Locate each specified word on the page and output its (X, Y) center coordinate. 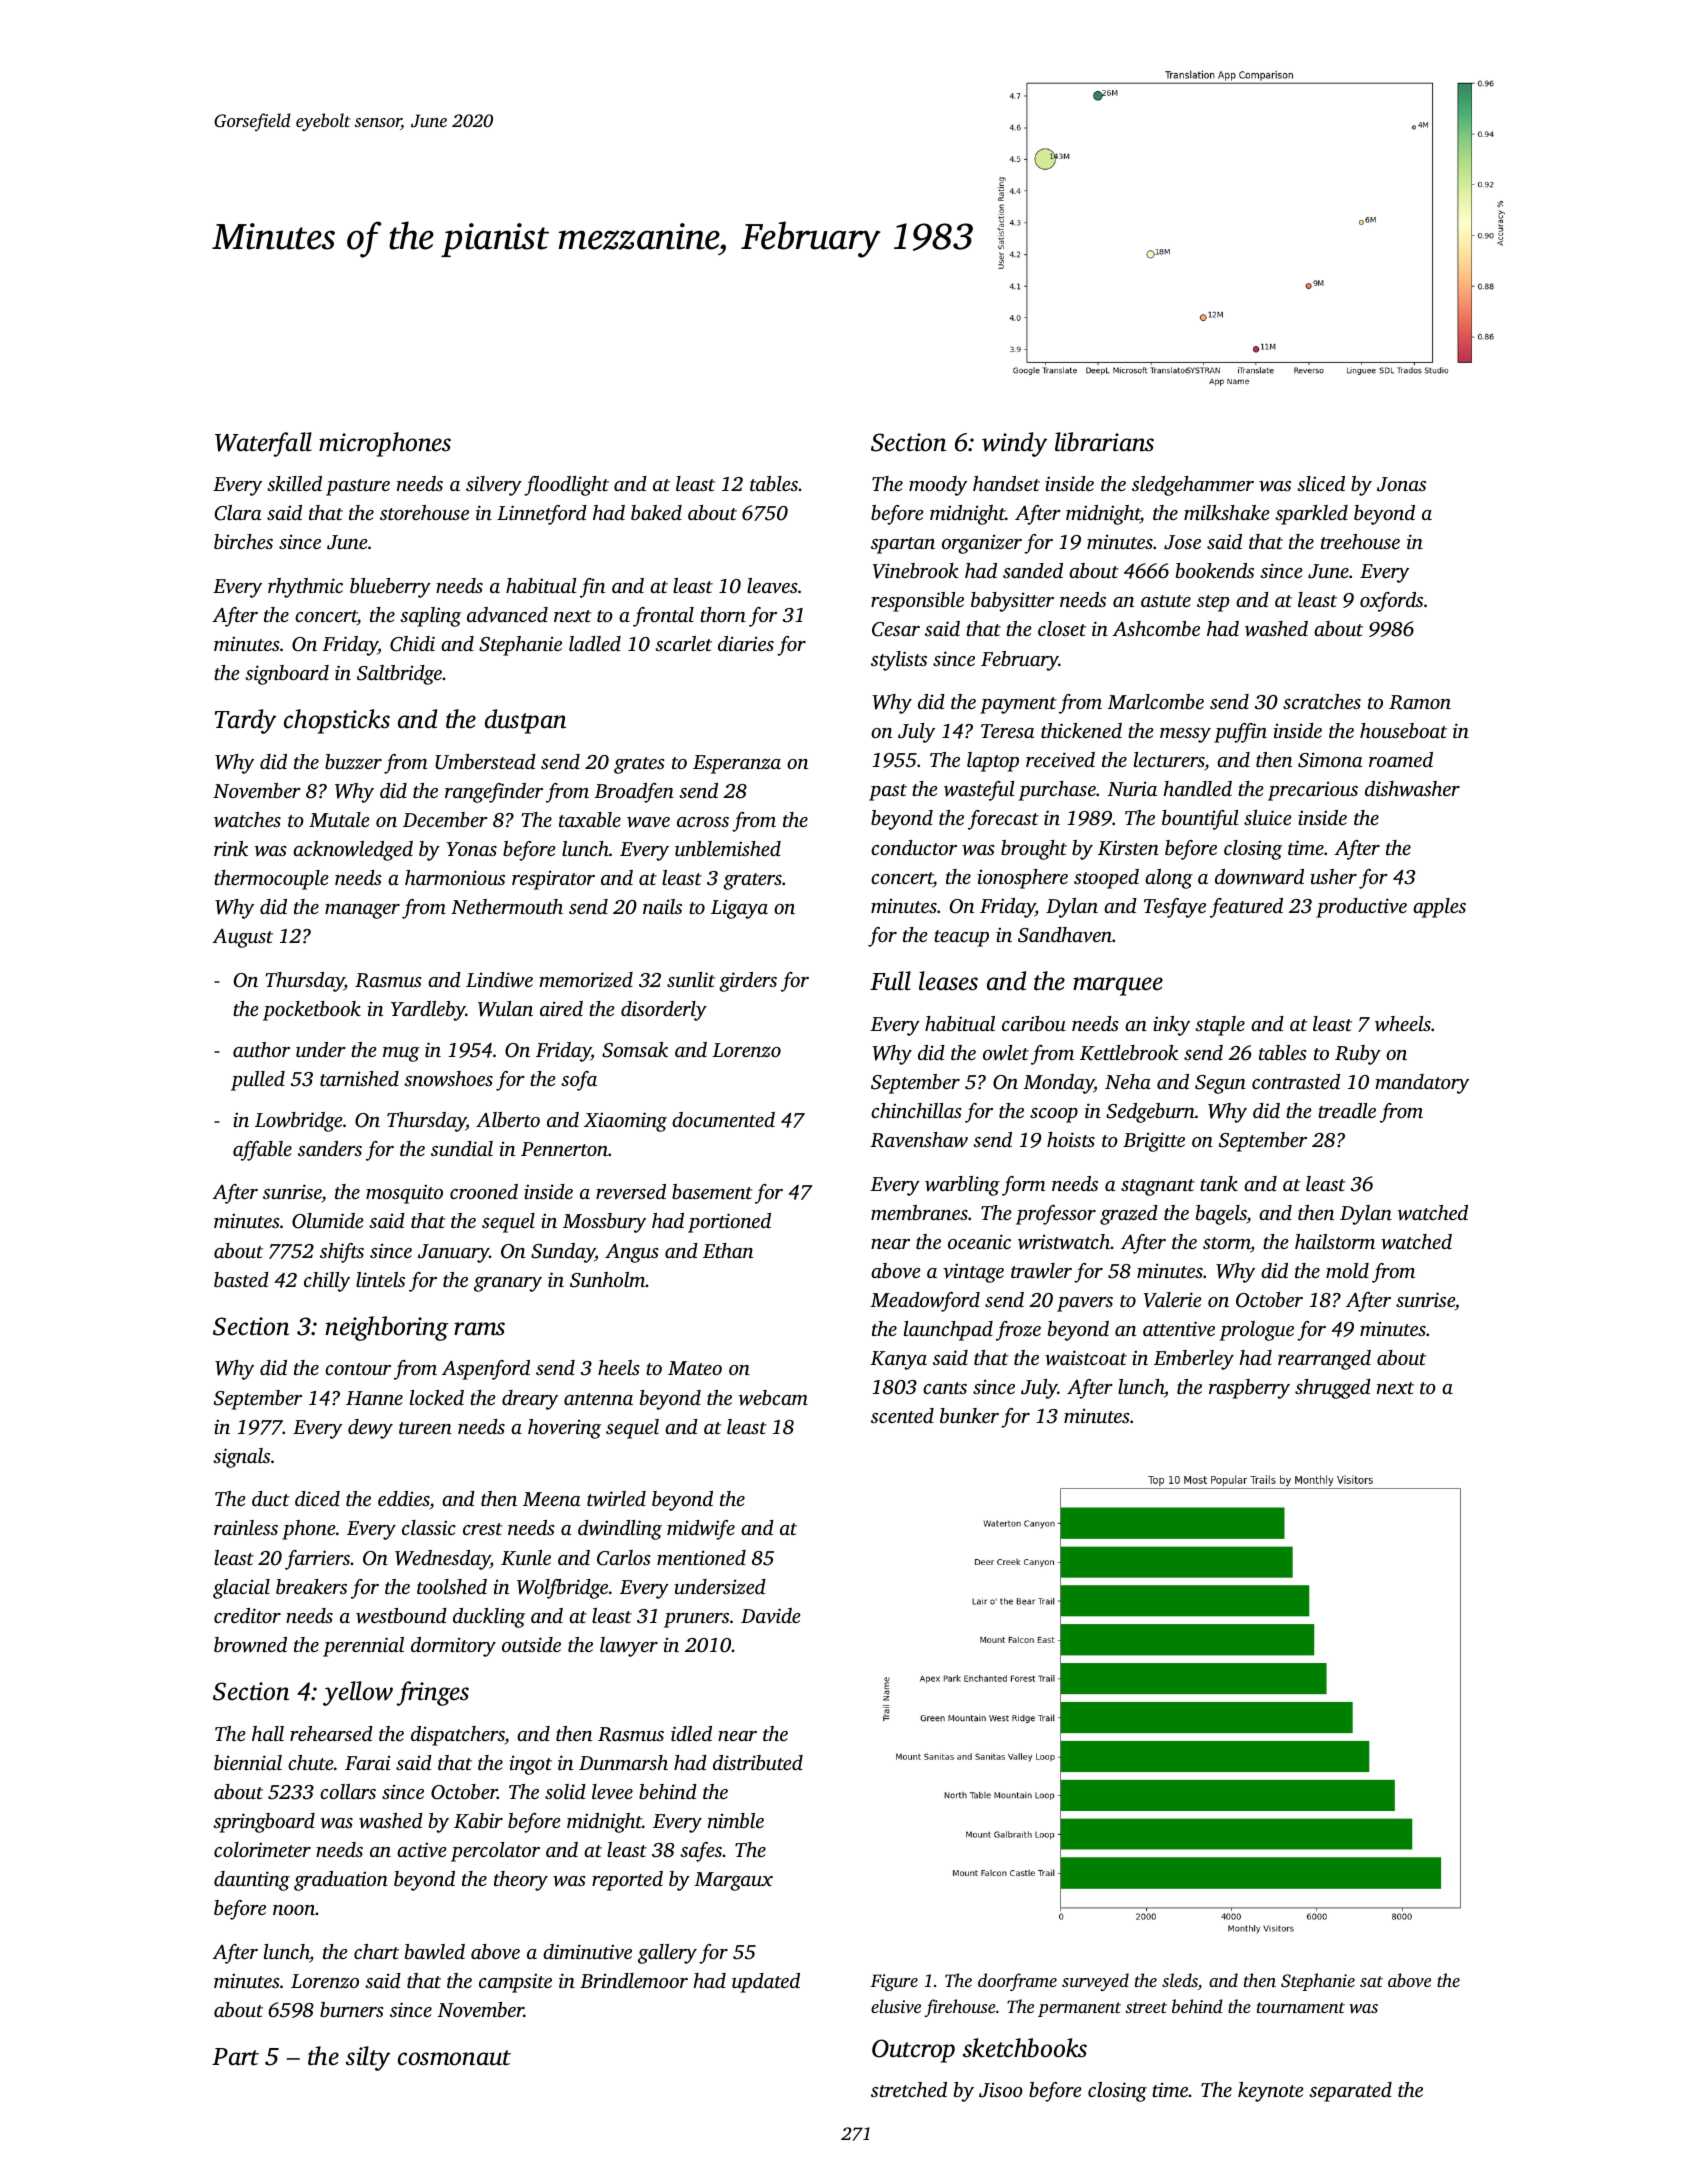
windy (1014, 444)
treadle (1347, 1110)
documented (723, 1119)
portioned (729, 1223)
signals (241, 1458)
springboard (264, 1823)
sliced (1321, 483)
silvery (494, 486)
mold (1347, 1270)
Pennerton (564, 1149)
